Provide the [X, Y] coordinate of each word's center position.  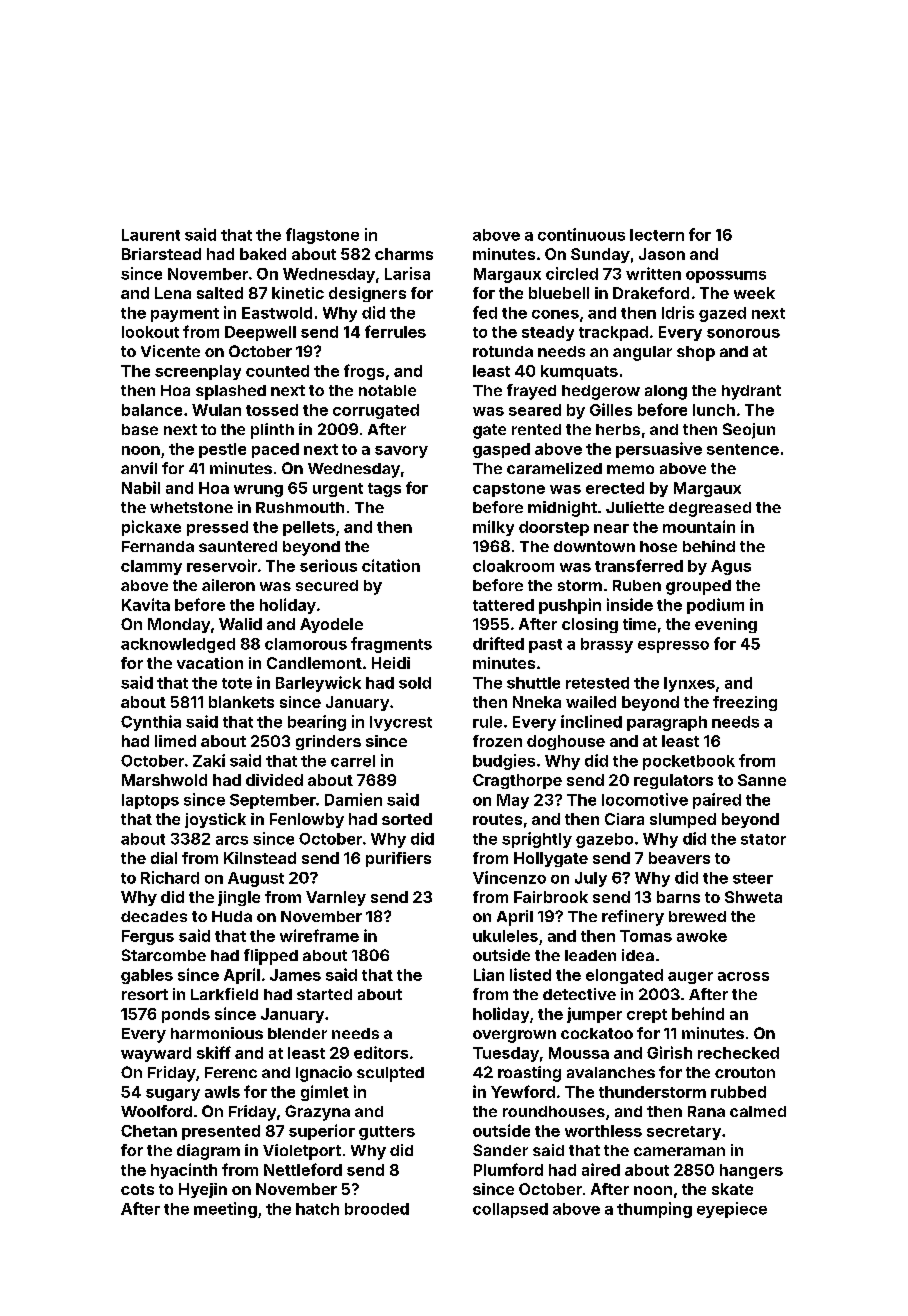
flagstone [322, 236]
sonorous [743, 333]
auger [690, 978]
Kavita [146, 604]
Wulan [216, 410]
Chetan [149, 1131]
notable [387, 390]
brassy [607, 645]
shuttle [533, 683]
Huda [232, 916]
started [324, 994]
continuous [581, 234]
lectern [657, 235]
